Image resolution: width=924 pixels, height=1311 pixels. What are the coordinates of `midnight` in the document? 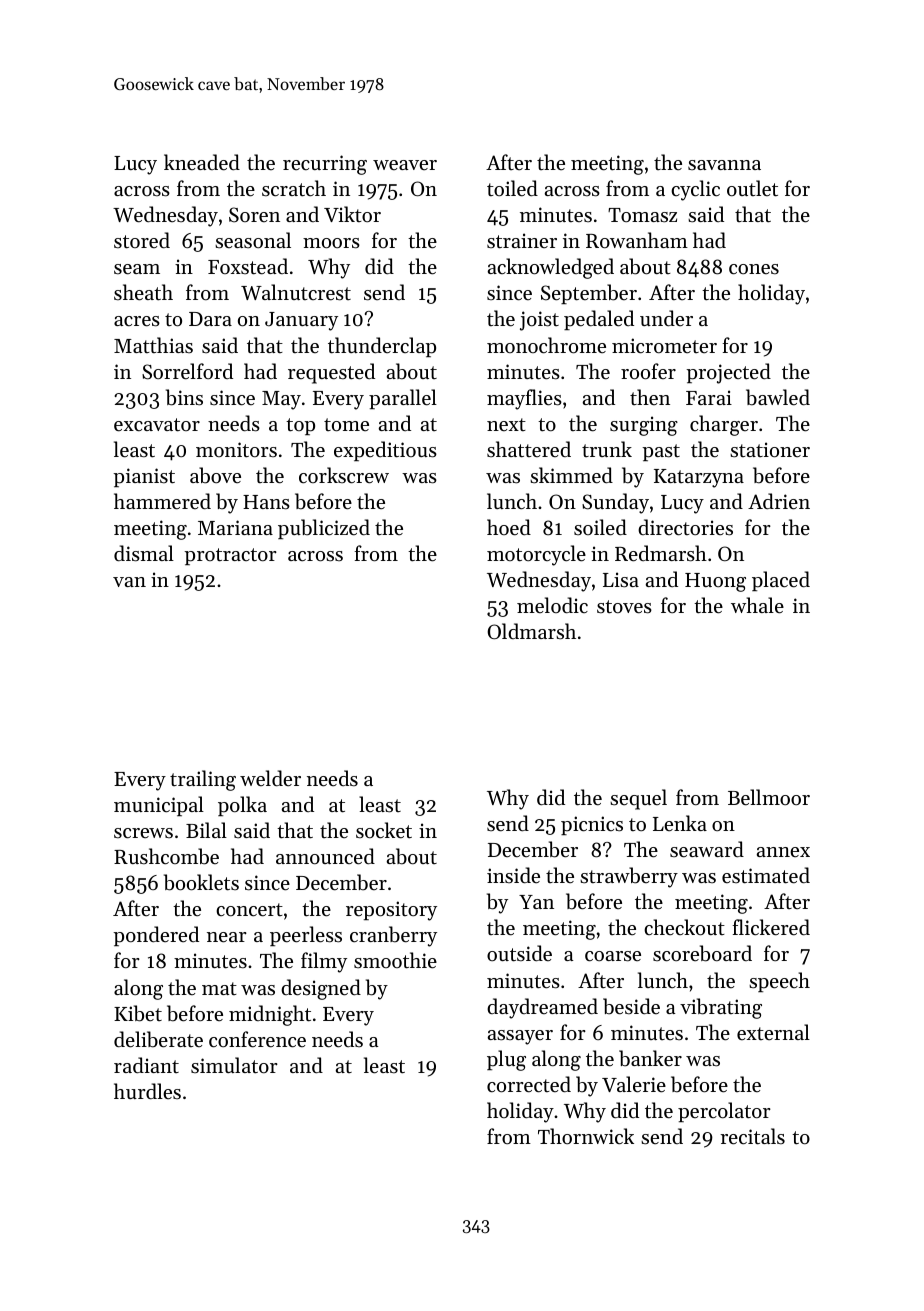 It's located at (270, 1015).
